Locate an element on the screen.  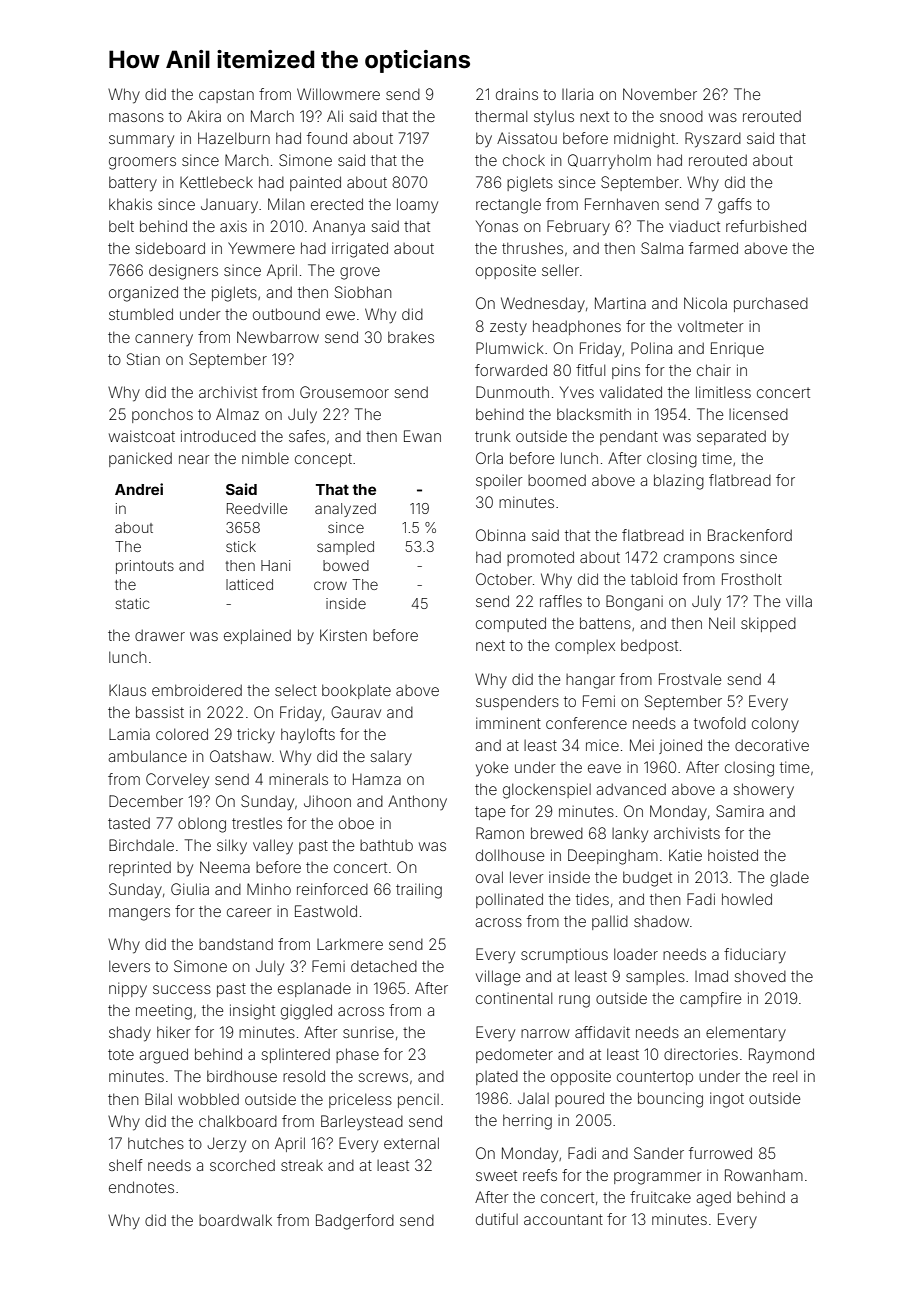
drains is located at coordinates (517, 94).
